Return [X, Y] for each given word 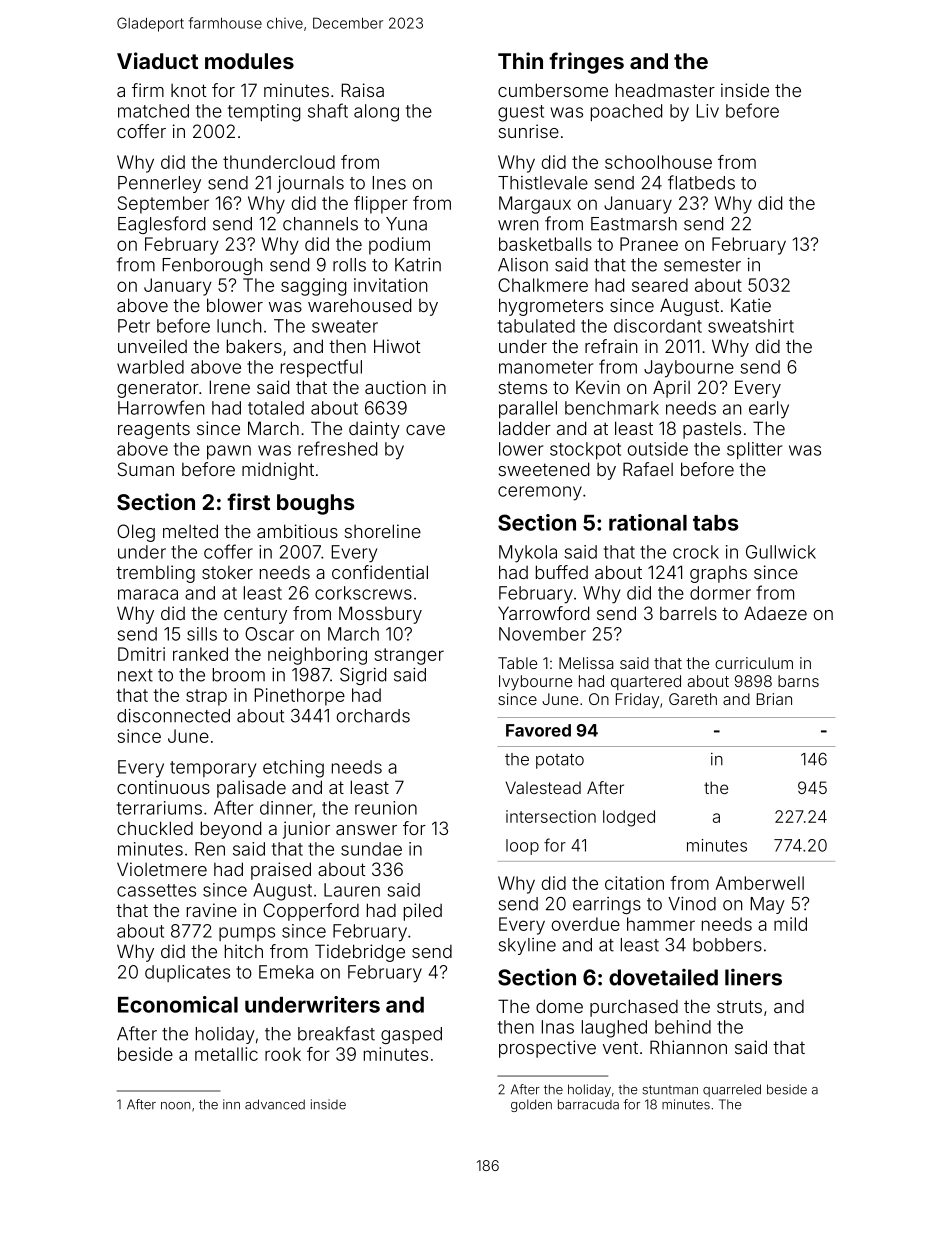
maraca [148, 594]
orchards [373, 716]
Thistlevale [543, 183]
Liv [708, 111]
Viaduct [157, 60]
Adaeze [775, 613]
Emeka [286, 972]
